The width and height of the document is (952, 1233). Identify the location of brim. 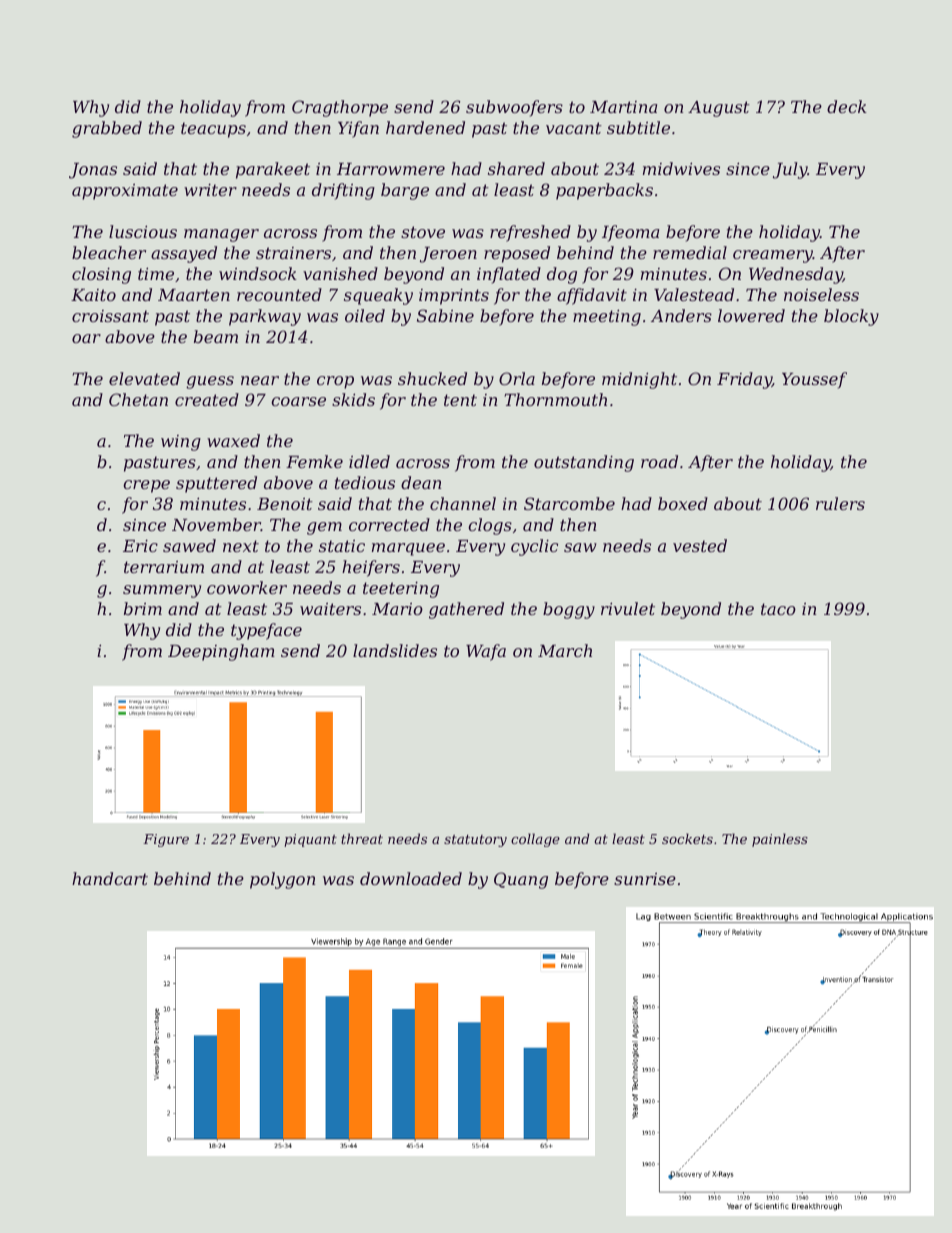
(143, 608).
